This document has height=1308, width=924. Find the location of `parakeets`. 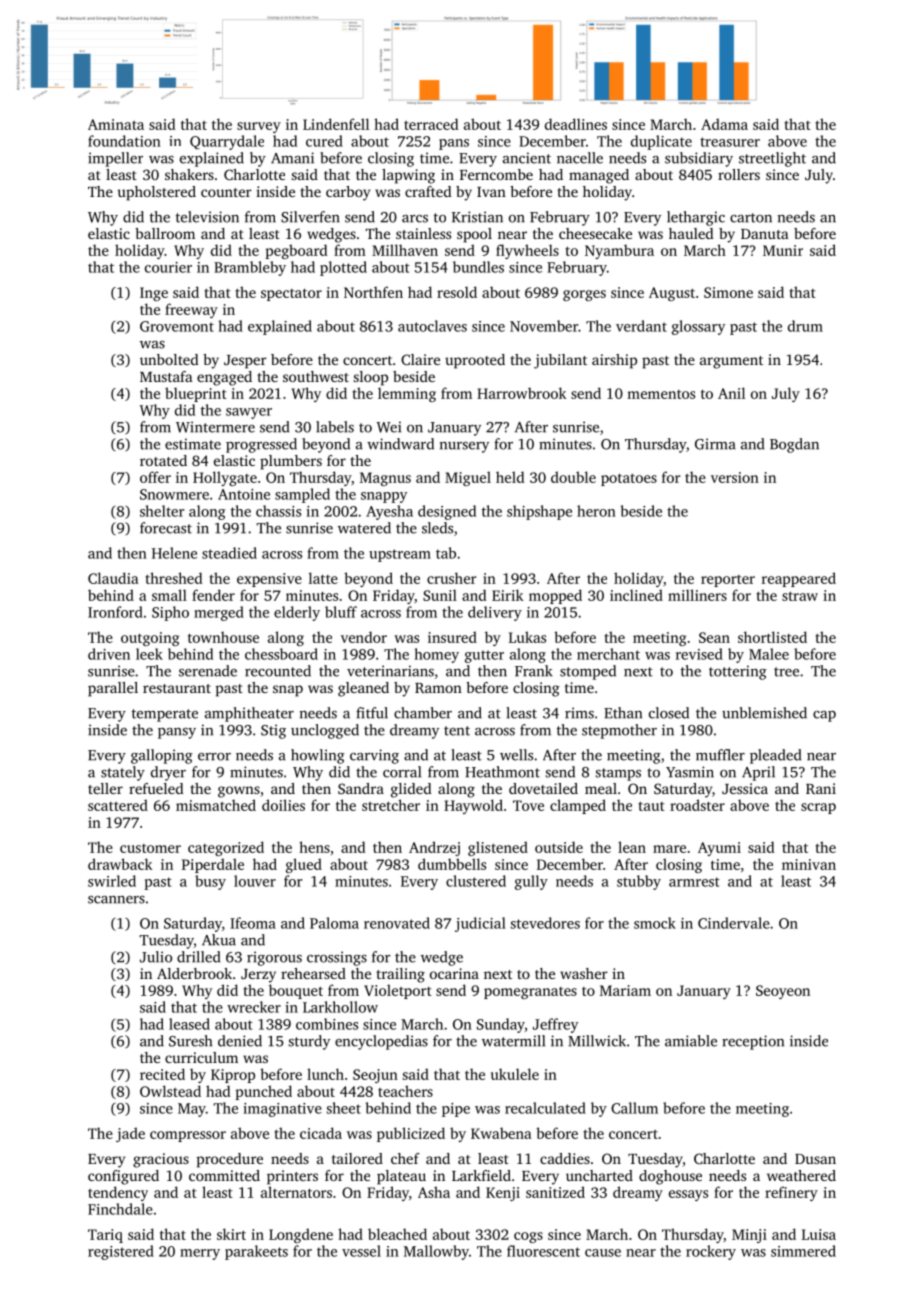

parakeets is located at coordinates (256, 1252).
